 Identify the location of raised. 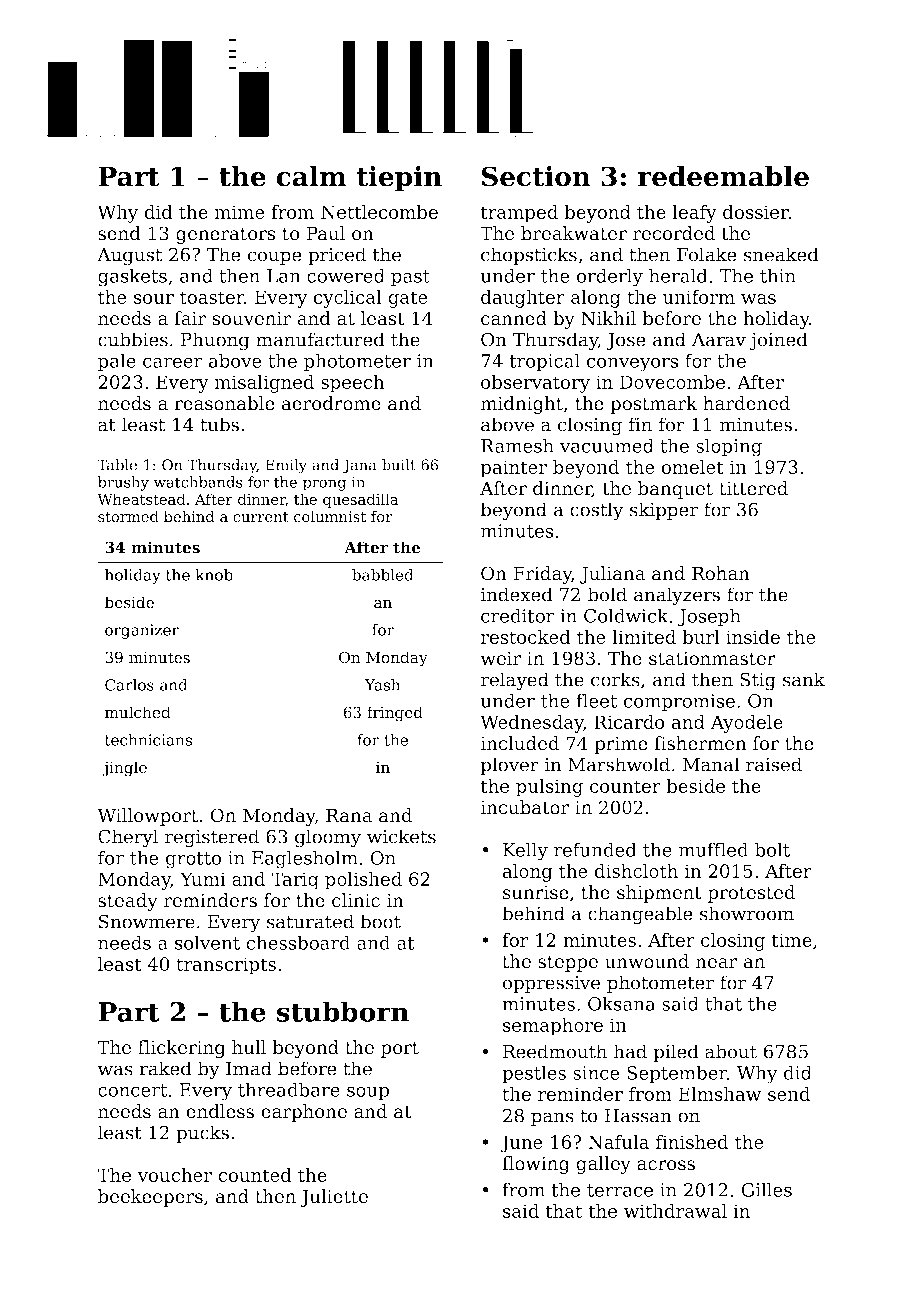
(774, 764).
